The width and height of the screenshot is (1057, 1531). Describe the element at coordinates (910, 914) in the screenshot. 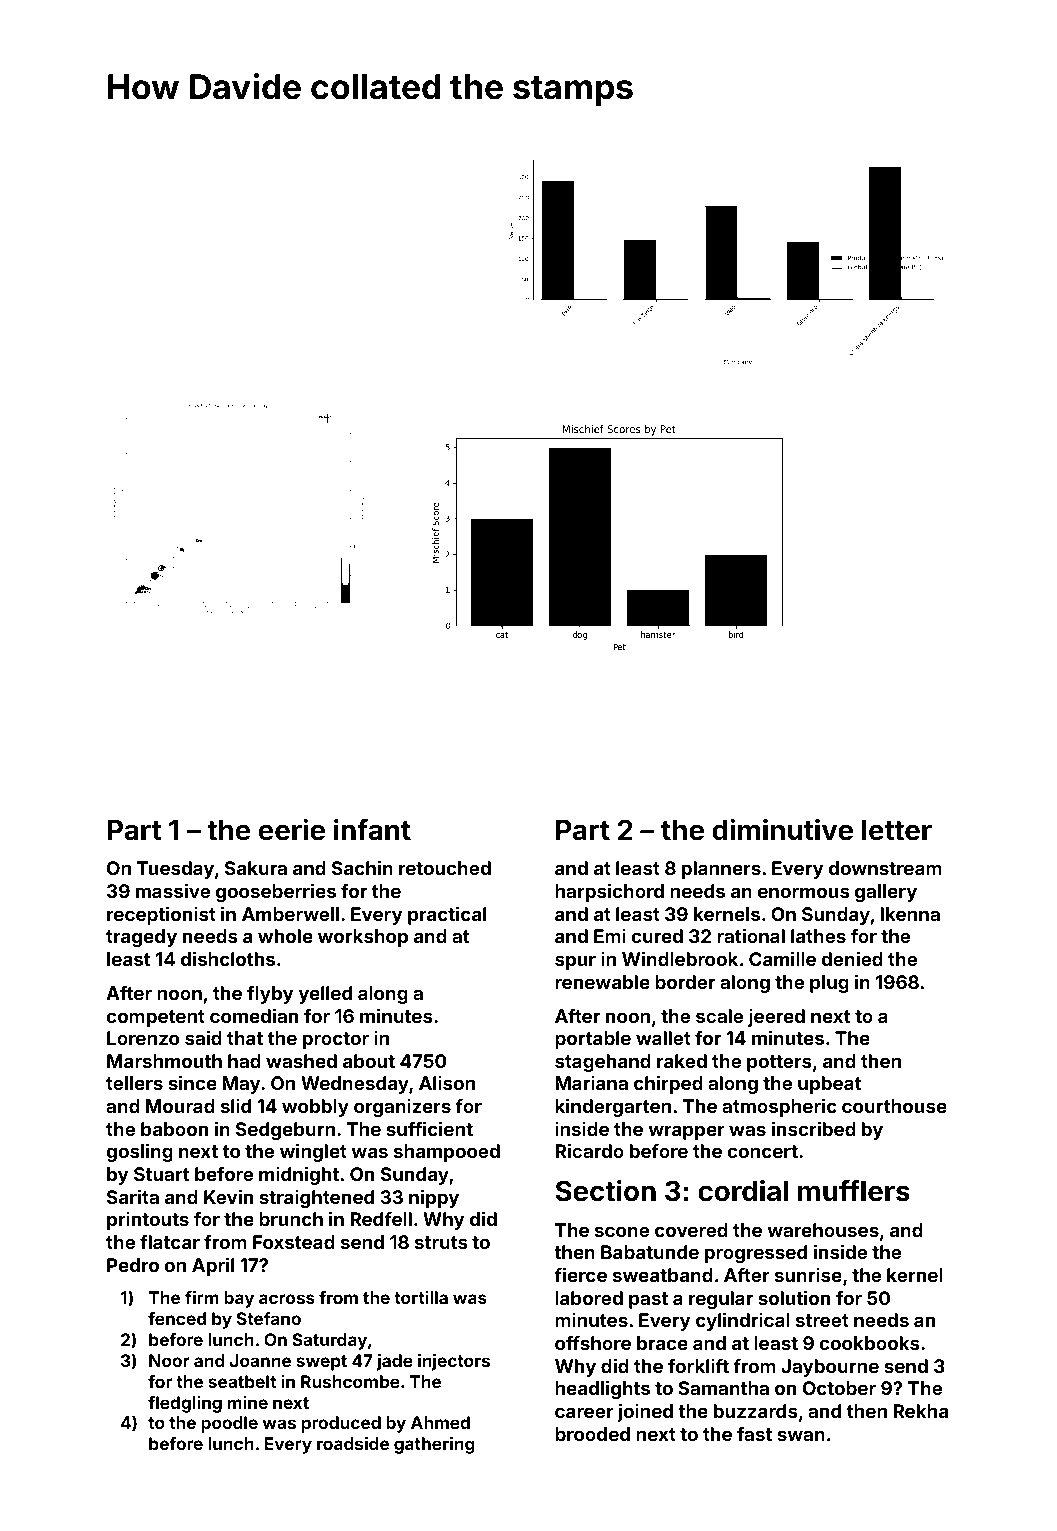

I see `Ikenna` at that location.
